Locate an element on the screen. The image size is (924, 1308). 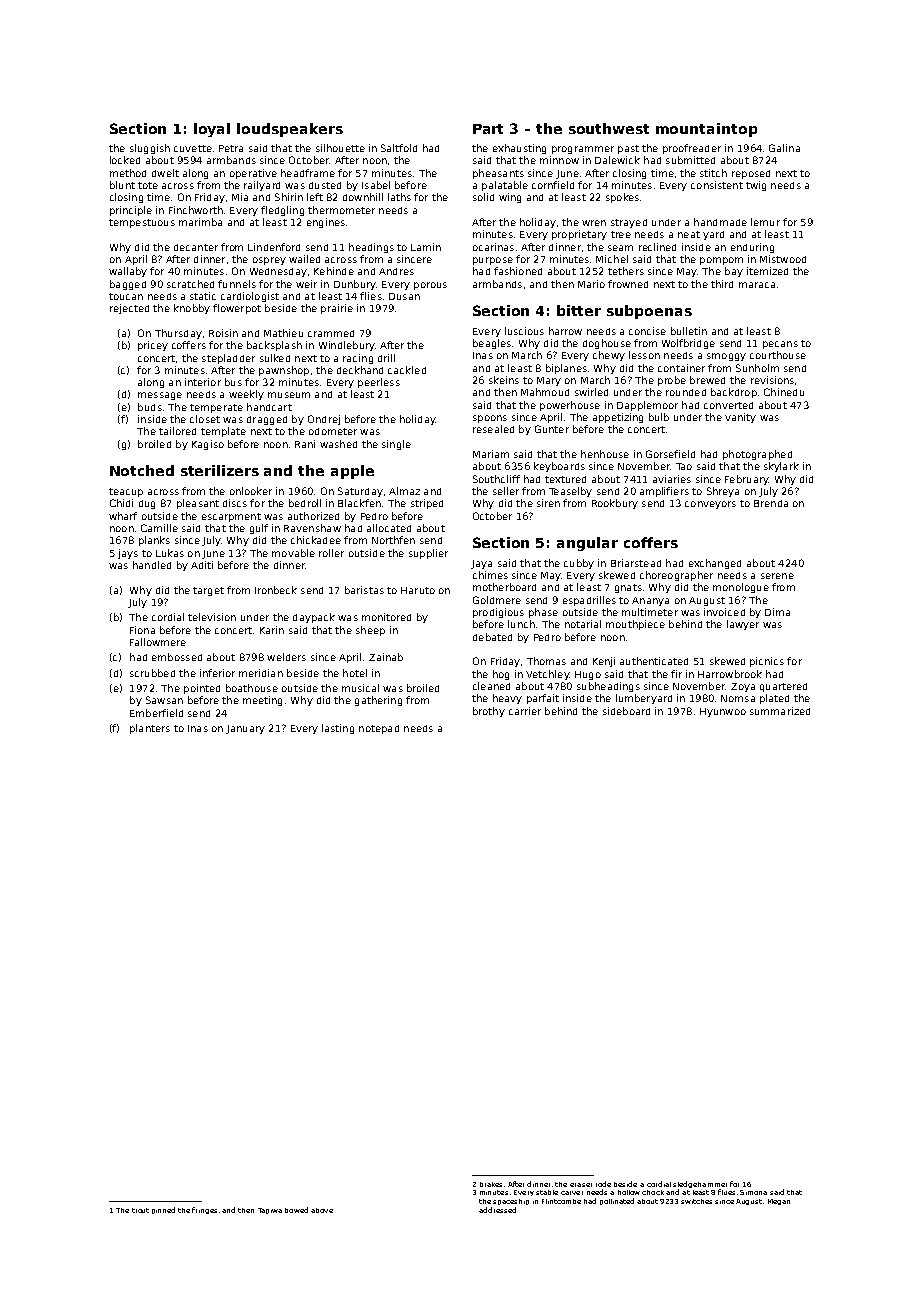
Megan is located at coordinates (779, 1202).
